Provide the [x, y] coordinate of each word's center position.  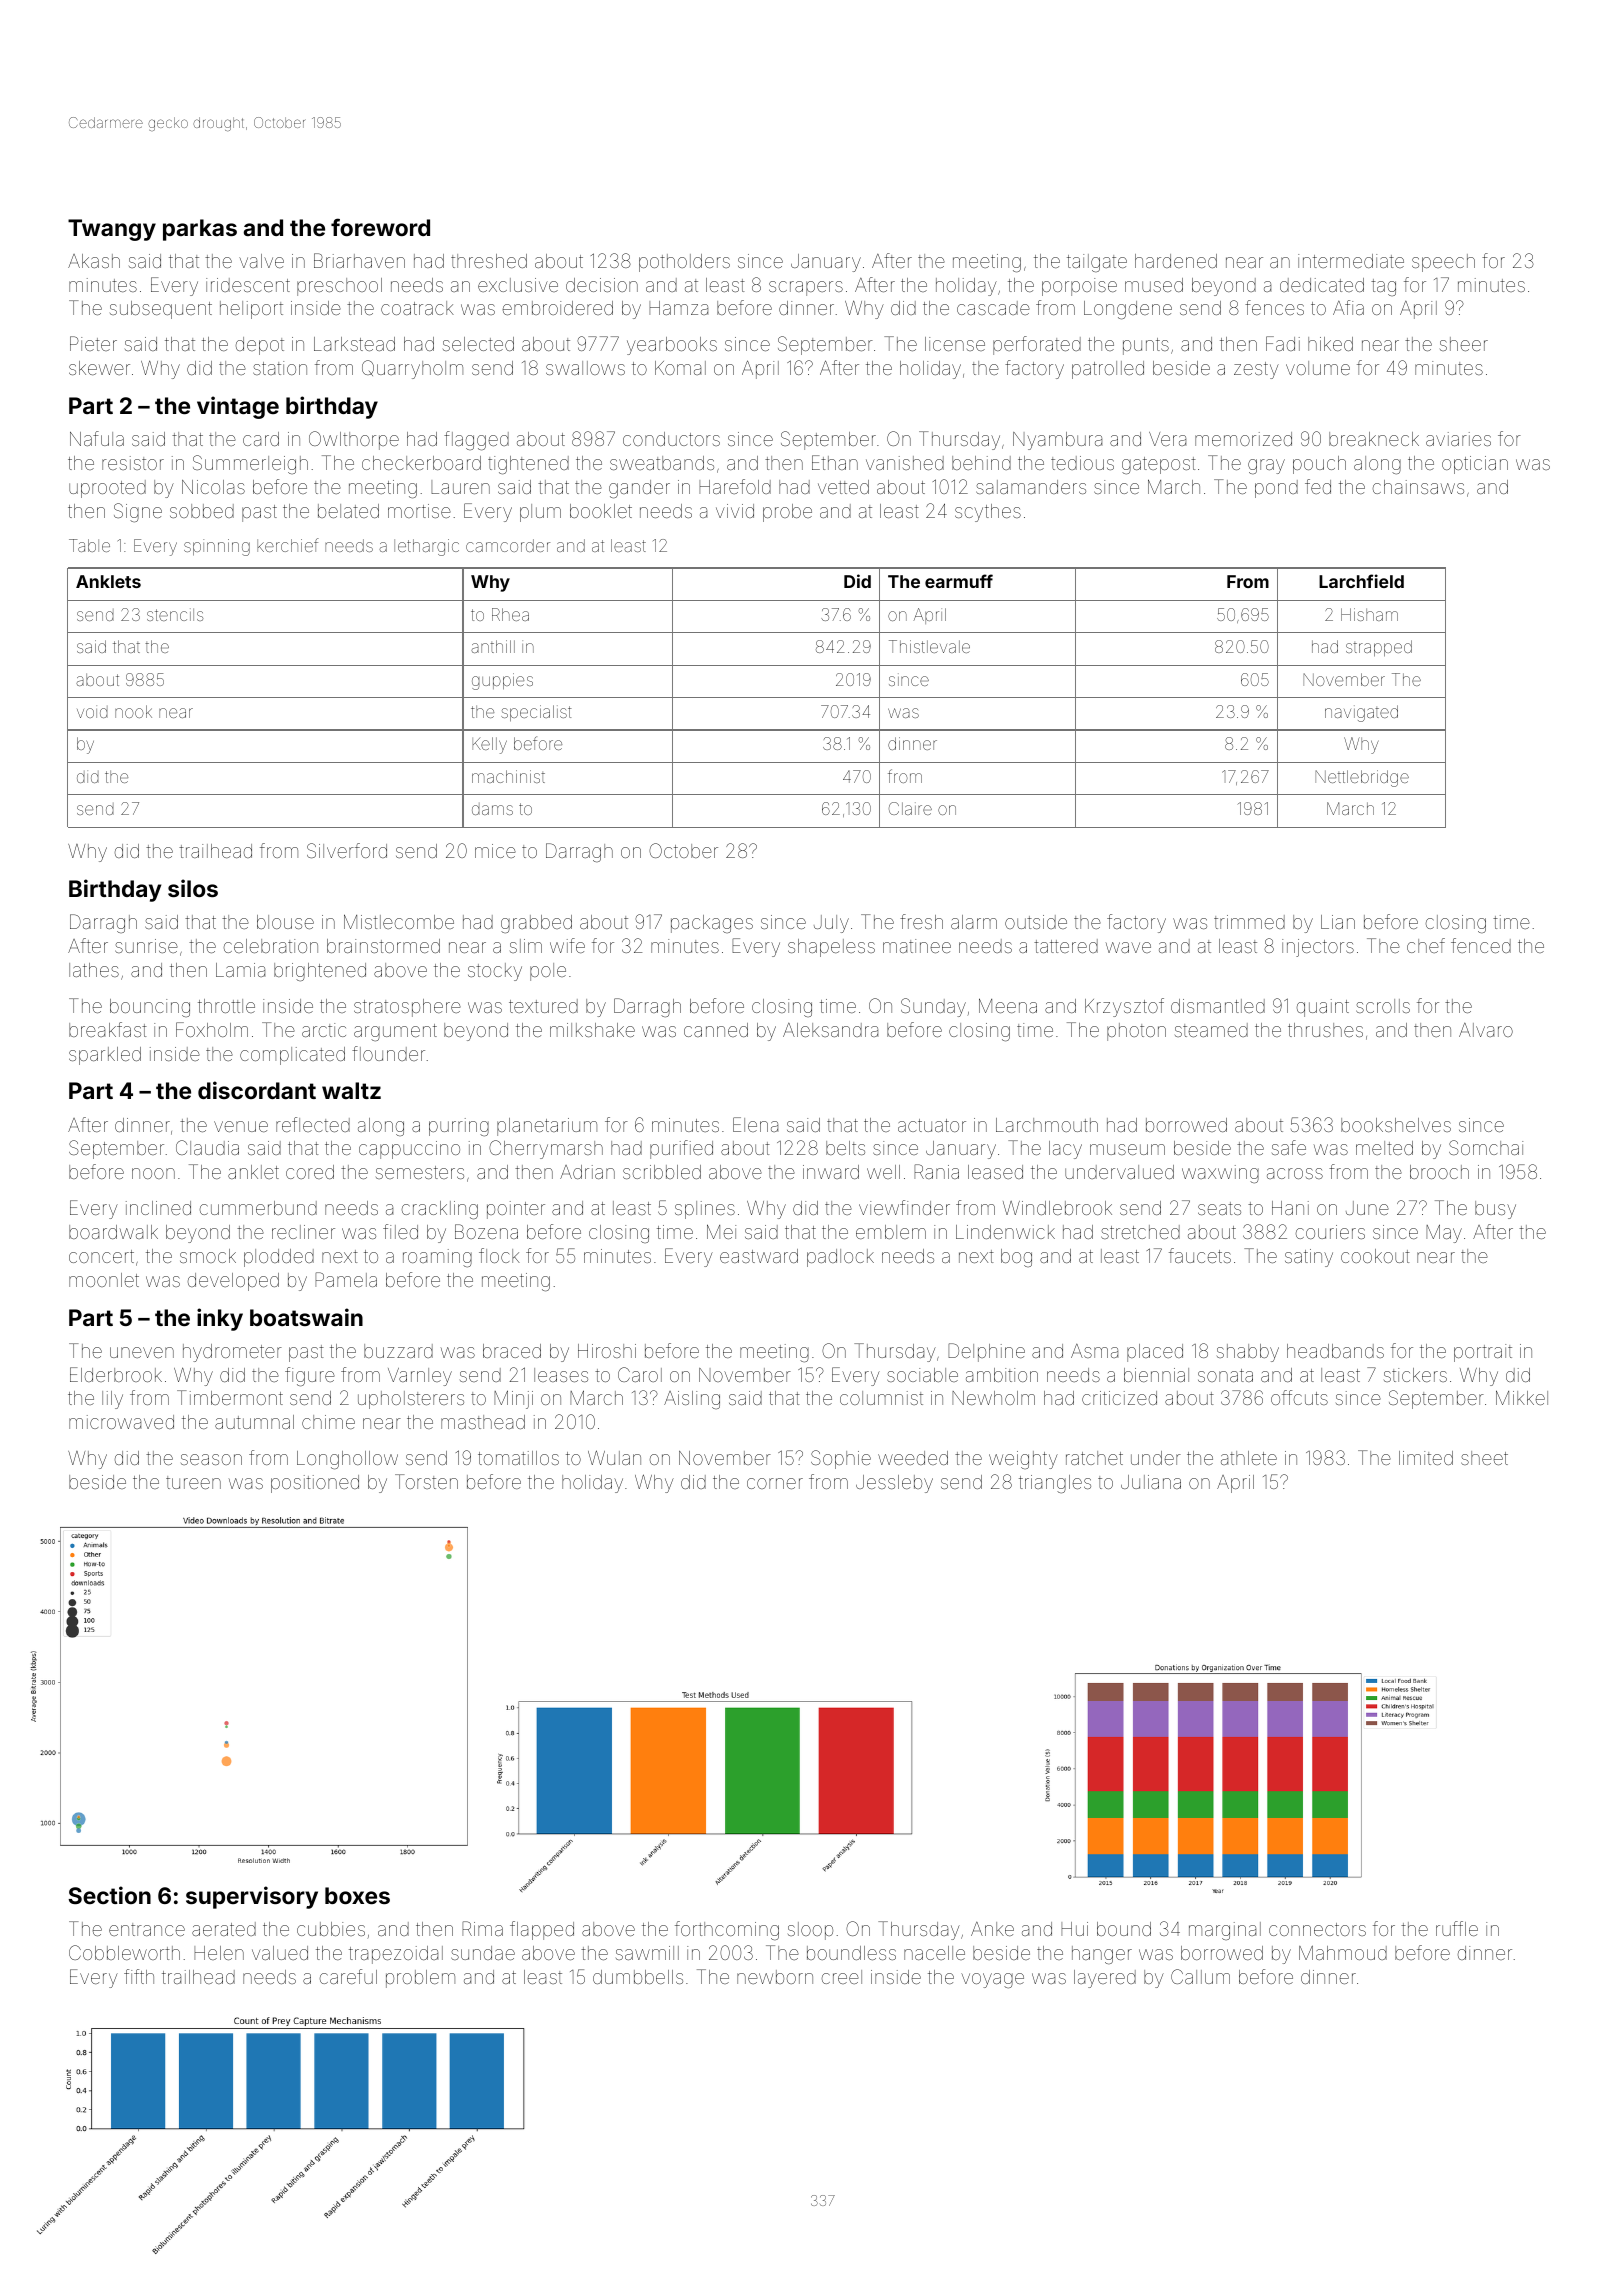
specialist [536, 713]
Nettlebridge [1362, 778]
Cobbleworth [124, 1952]
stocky [495, 972]
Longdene [1128, 310]
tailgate [1097, 263]
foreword [380, 227]
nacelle [934, 1953]
